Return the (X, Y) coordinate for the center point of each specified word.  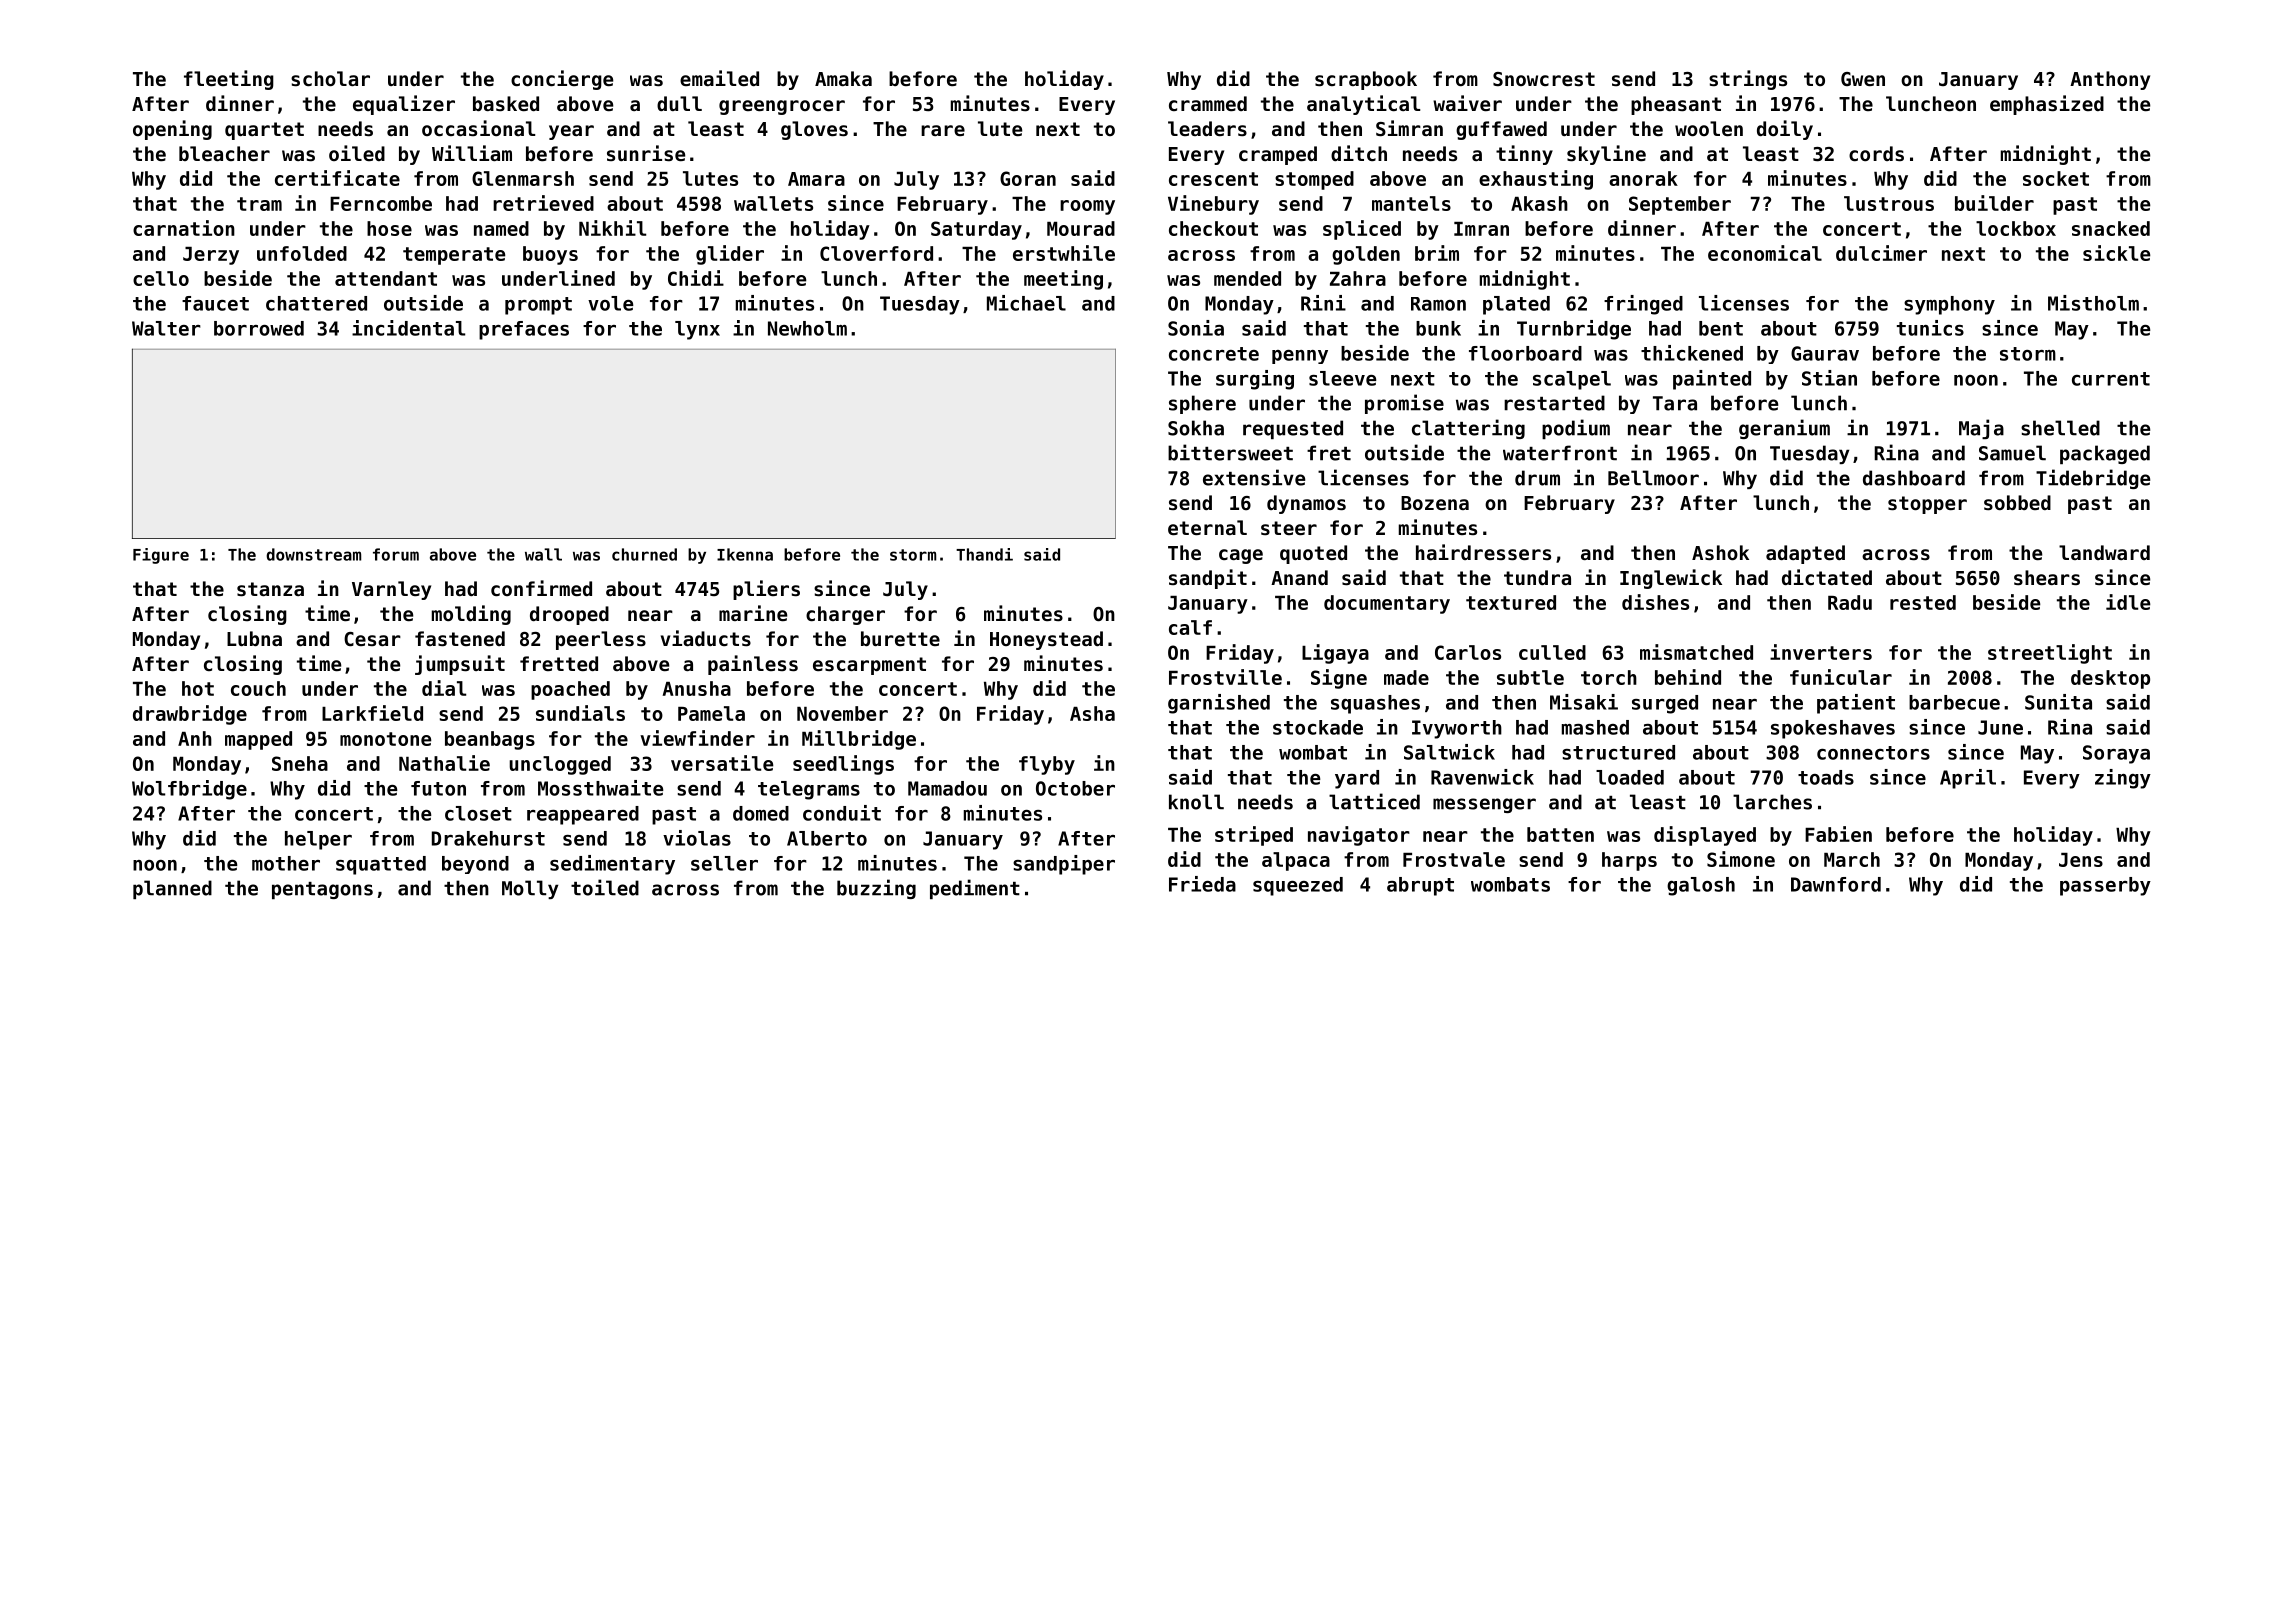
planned (172, 889)
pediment (975, 889)
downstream (313, 554)
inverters (1821, 652)
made (1406, 677)
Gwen (1863, 79)
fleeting (229, 80)
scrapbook (1366, 80)
